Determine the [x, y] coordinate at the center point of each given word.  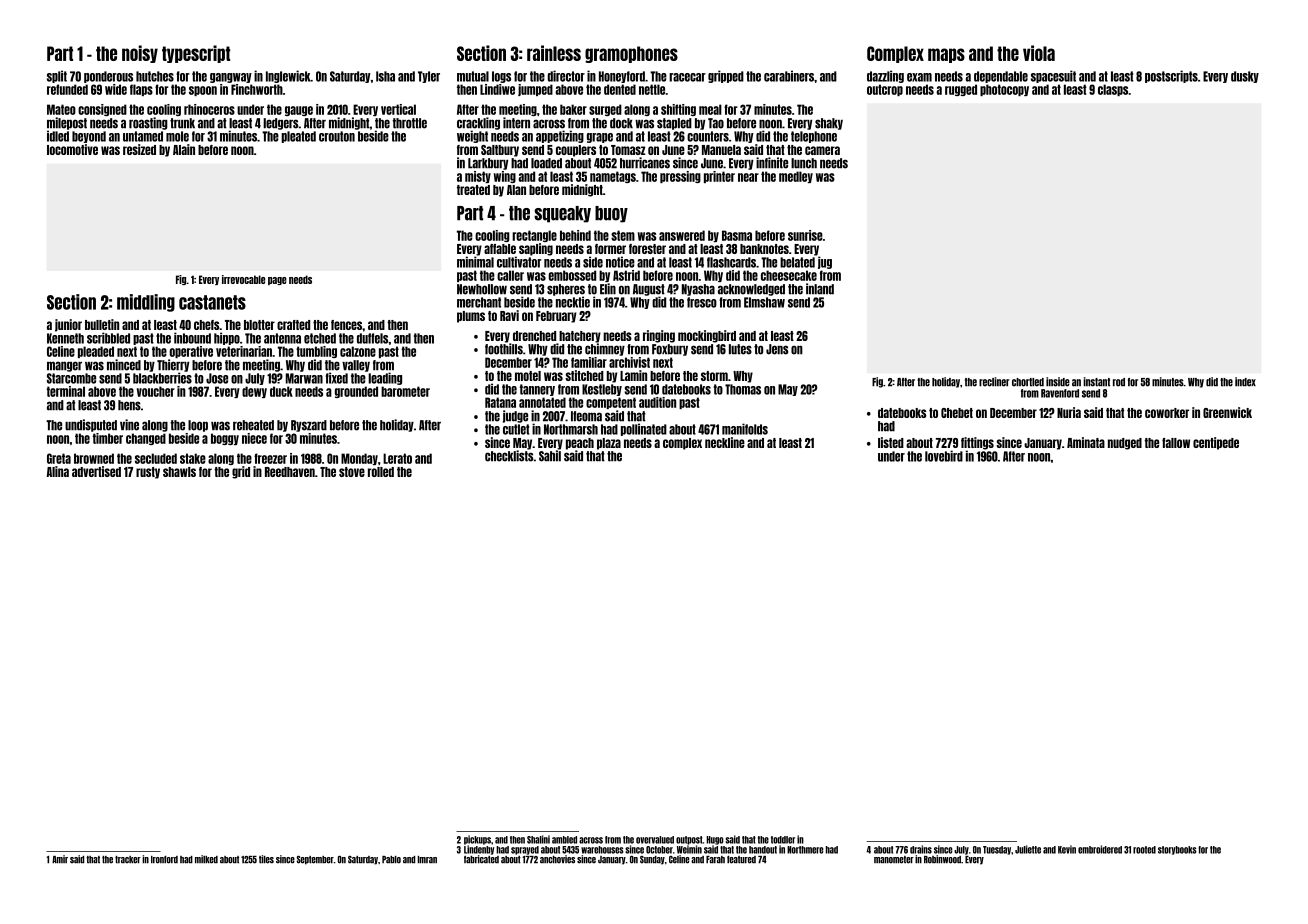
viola [1039, 53]
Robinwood [942, 859]
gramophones [631, 54]
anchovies [557, 859]
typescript [196, 54]
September [315, 860]
